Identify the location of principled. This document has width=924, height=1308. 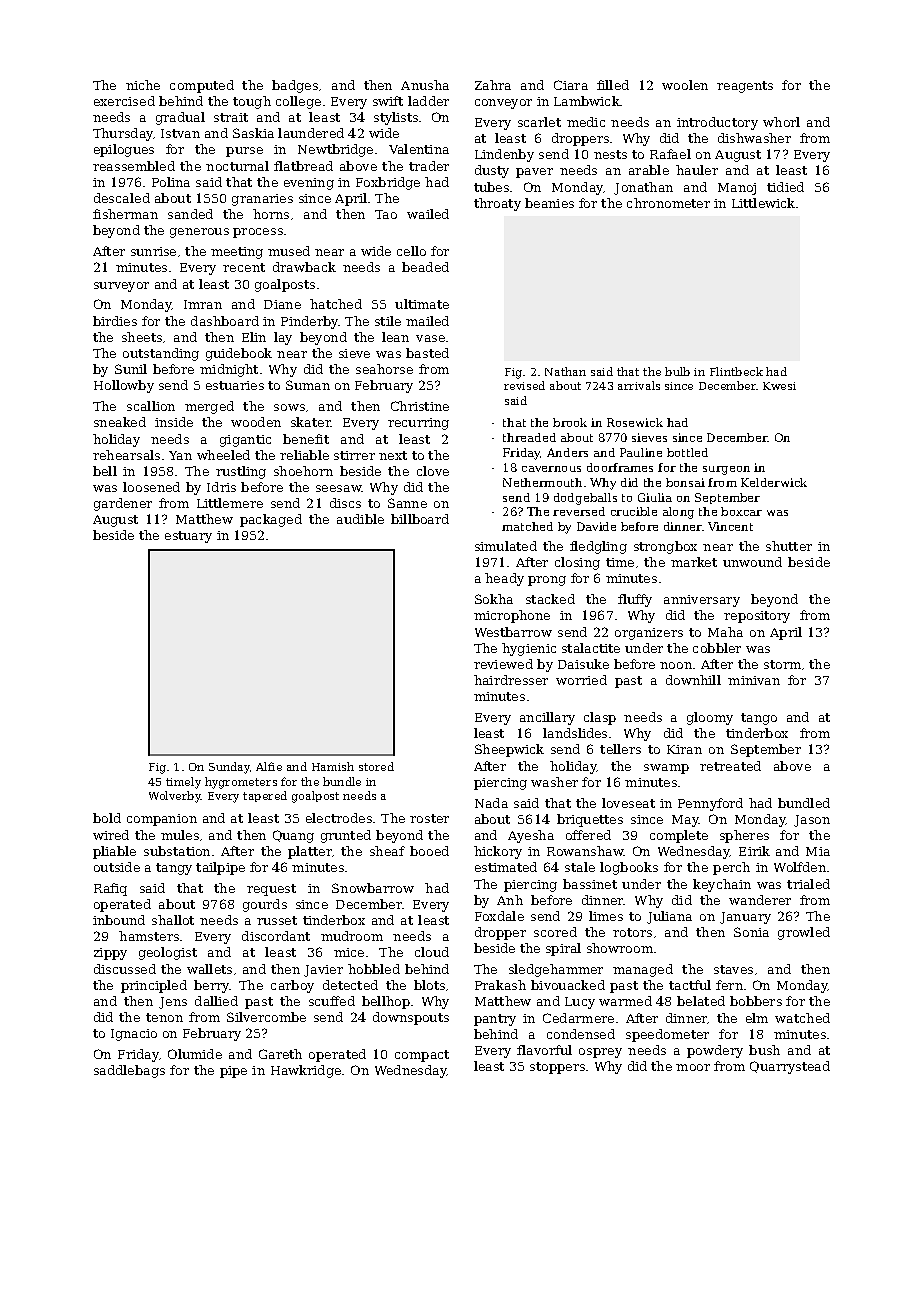
(154, 986).
